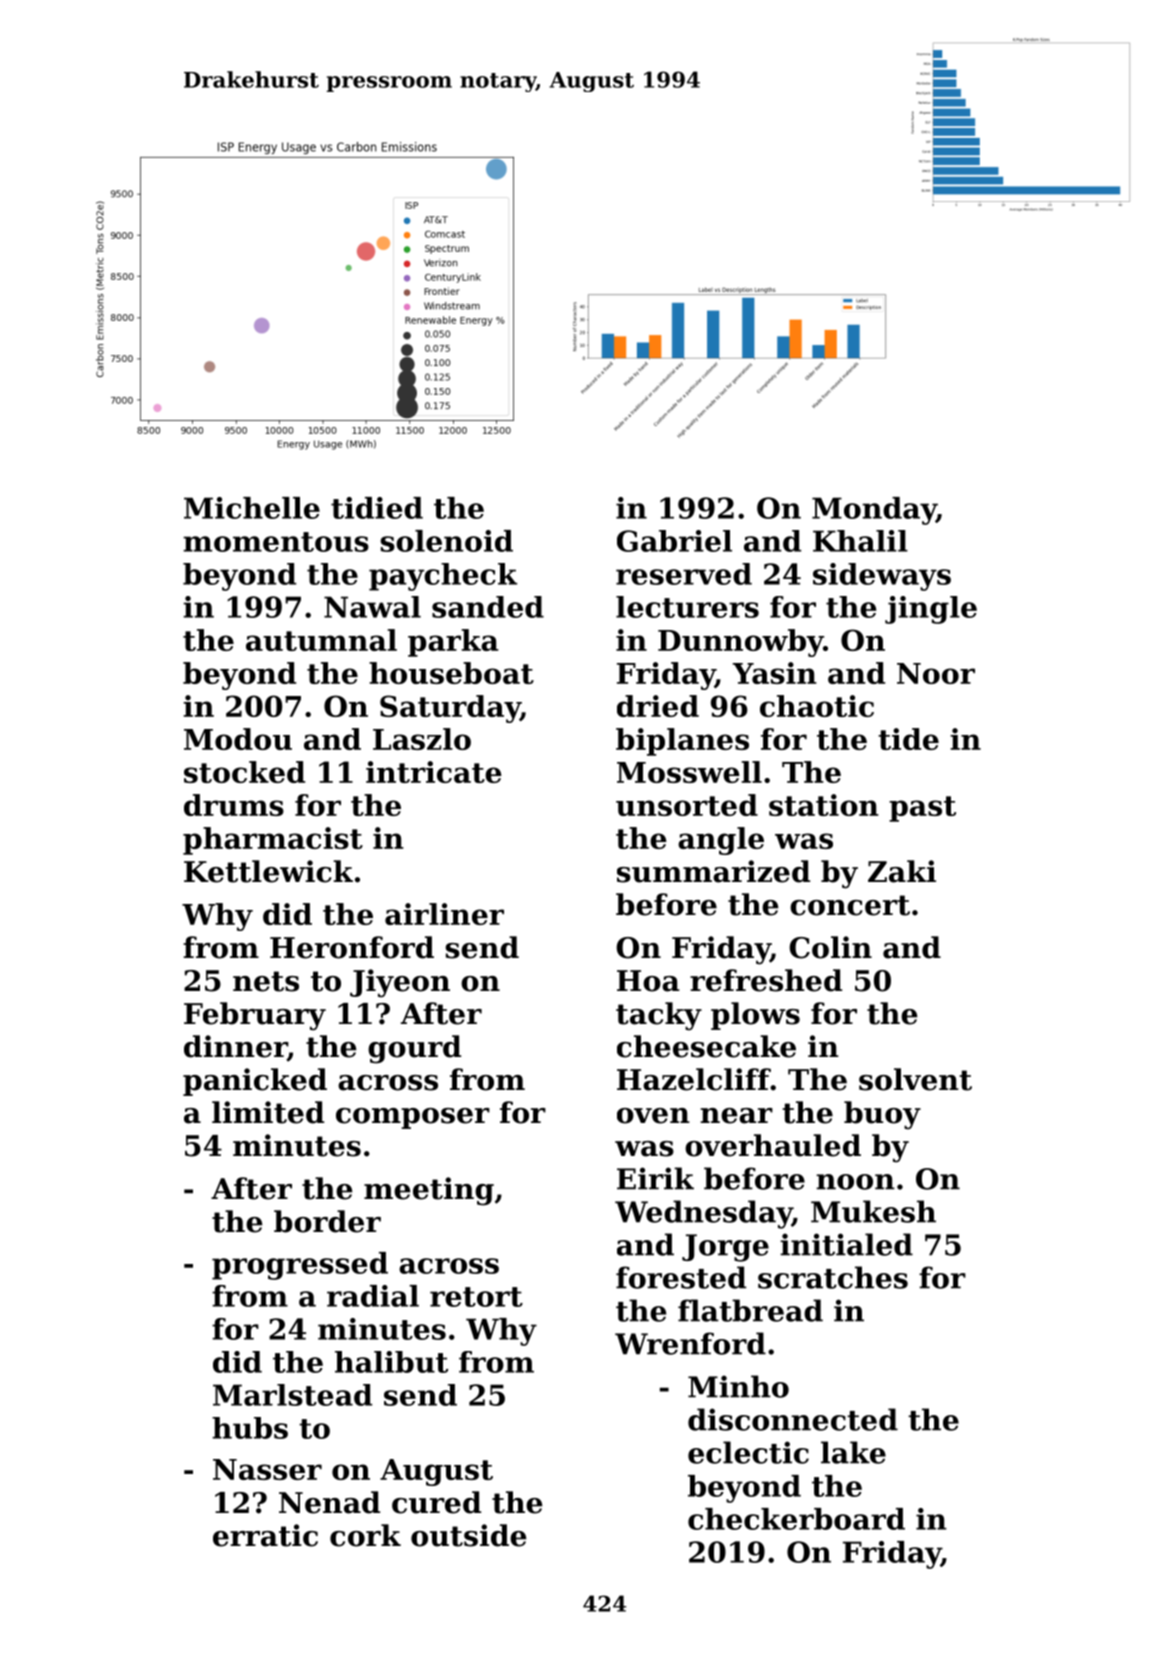 Image resolution: width=1165 pixels, height=1654 pixels. What do you see at coordinates (748, 1452) in the image?
I see `eclectic` at bounding box center [748, 1452].
